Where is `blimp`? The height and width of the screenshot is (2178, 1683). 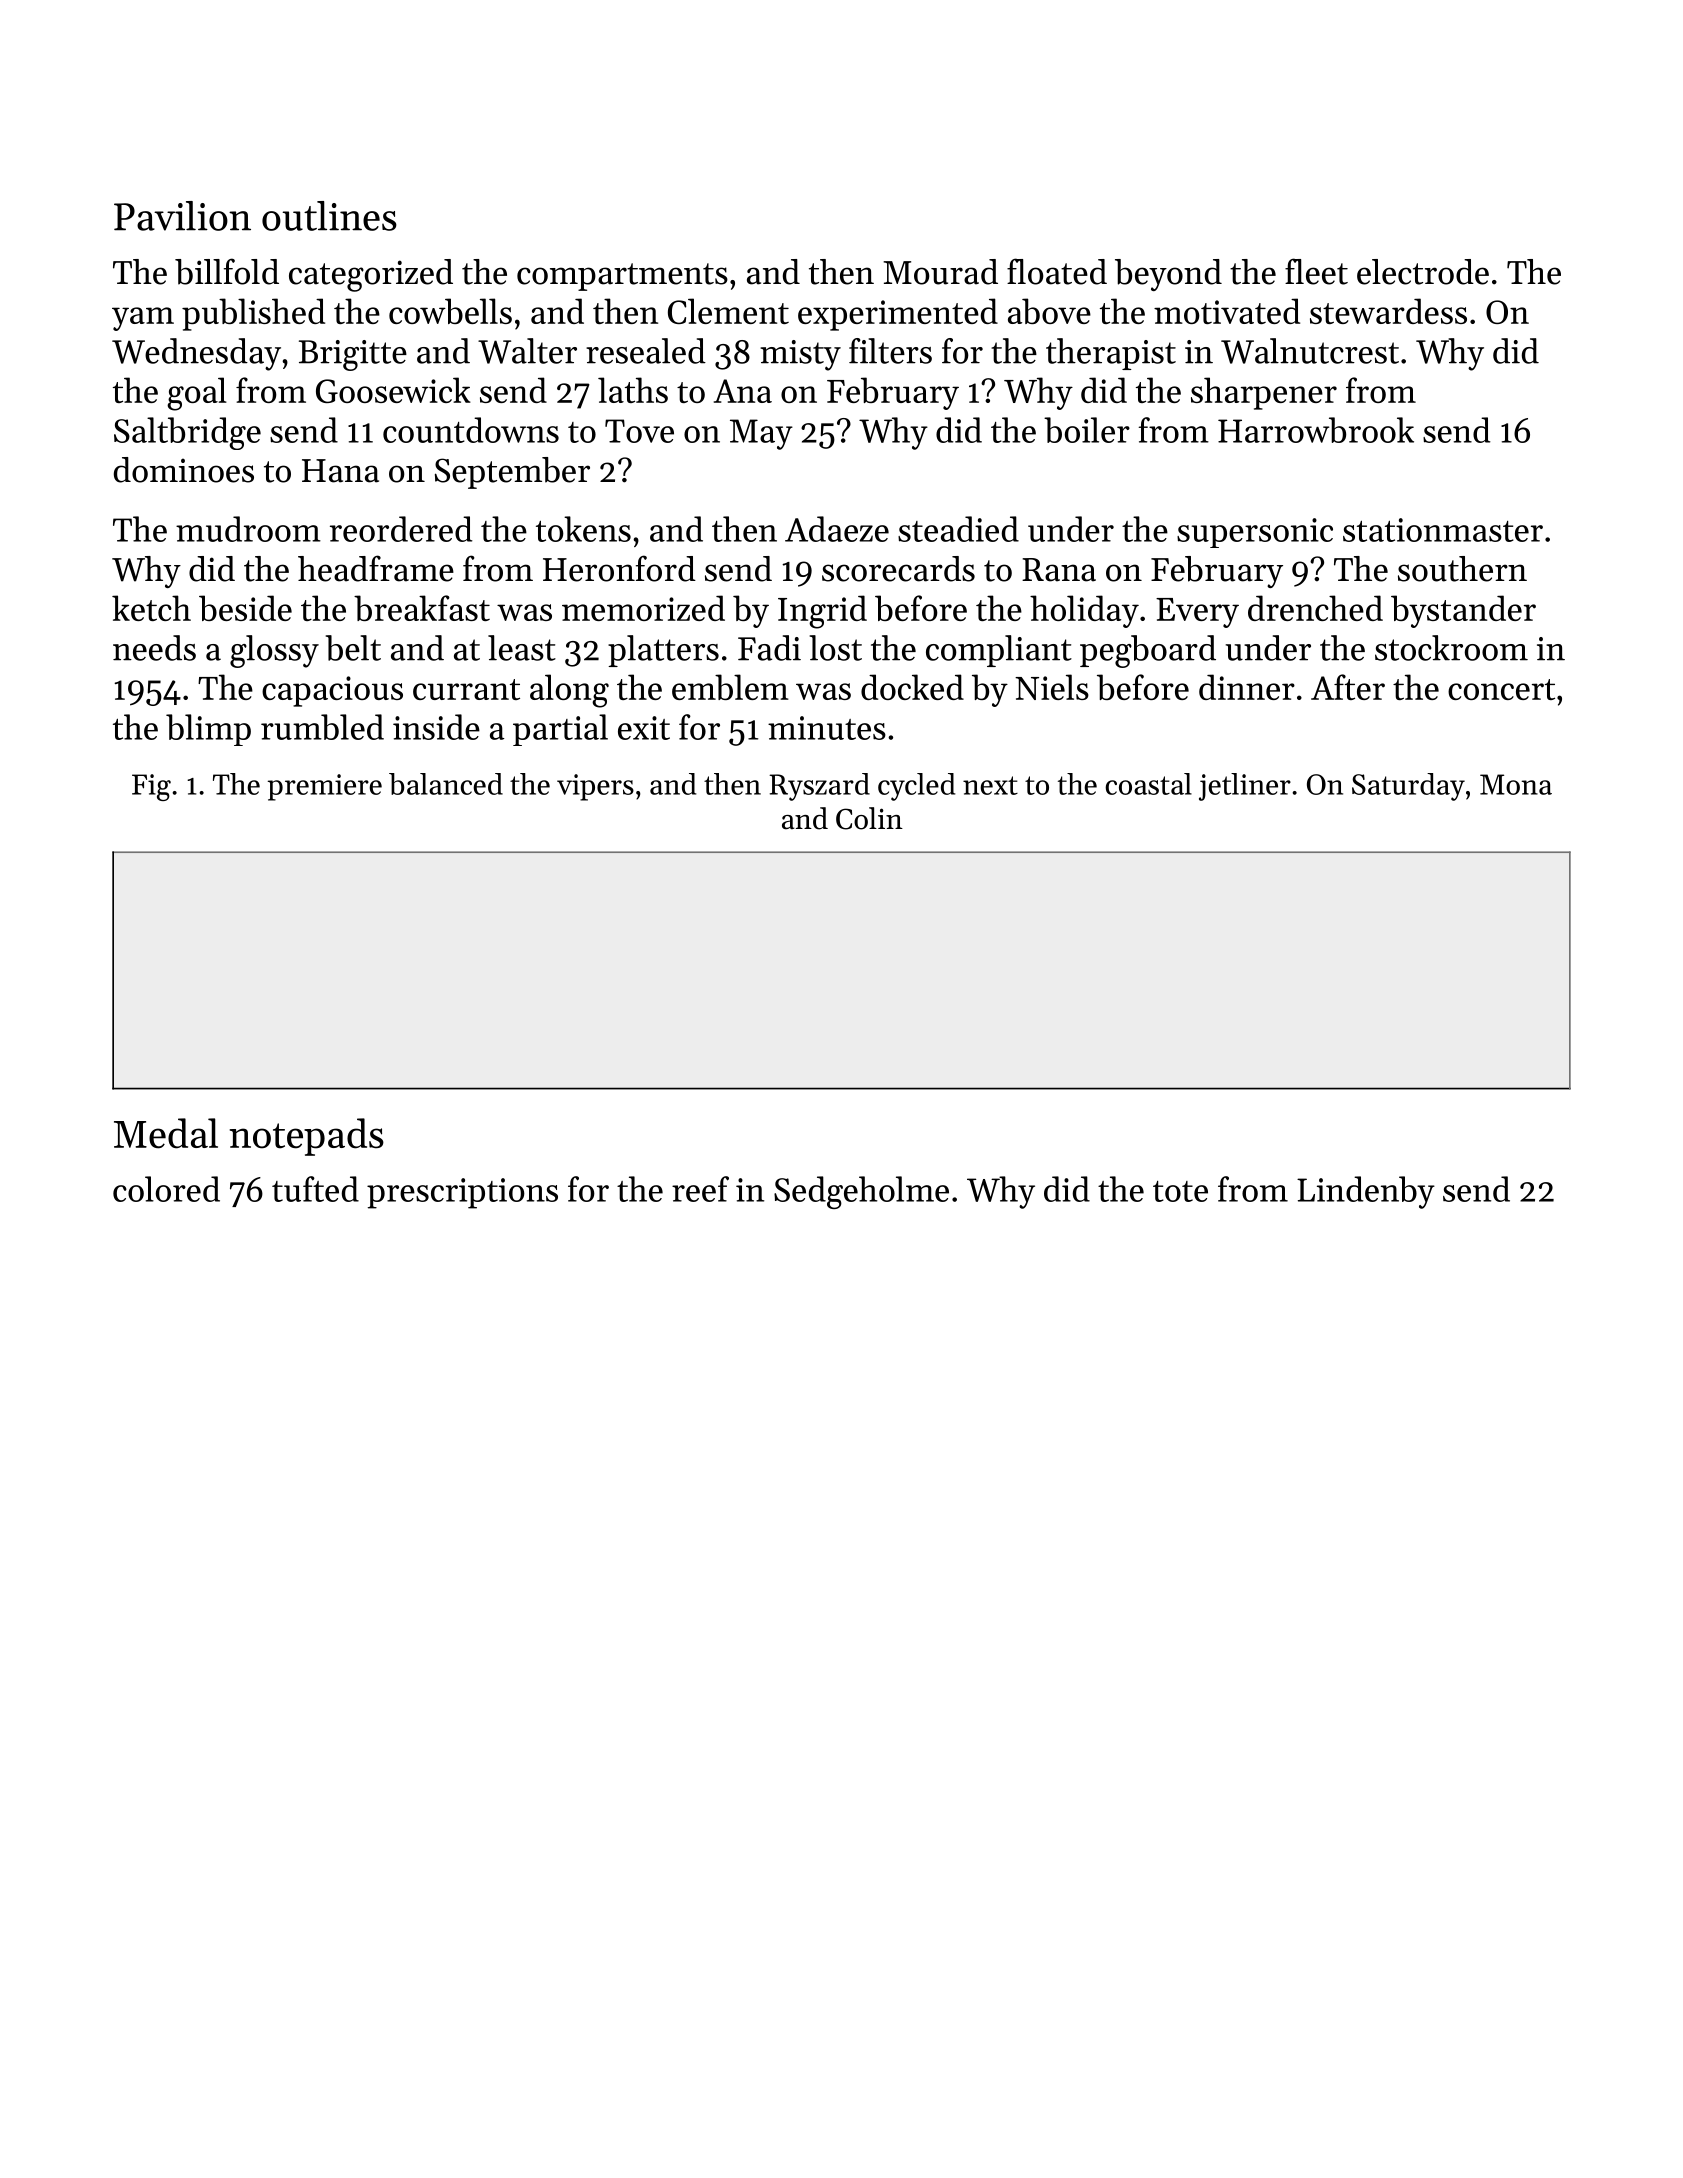
blimp is located at coordinates (208, 730).
